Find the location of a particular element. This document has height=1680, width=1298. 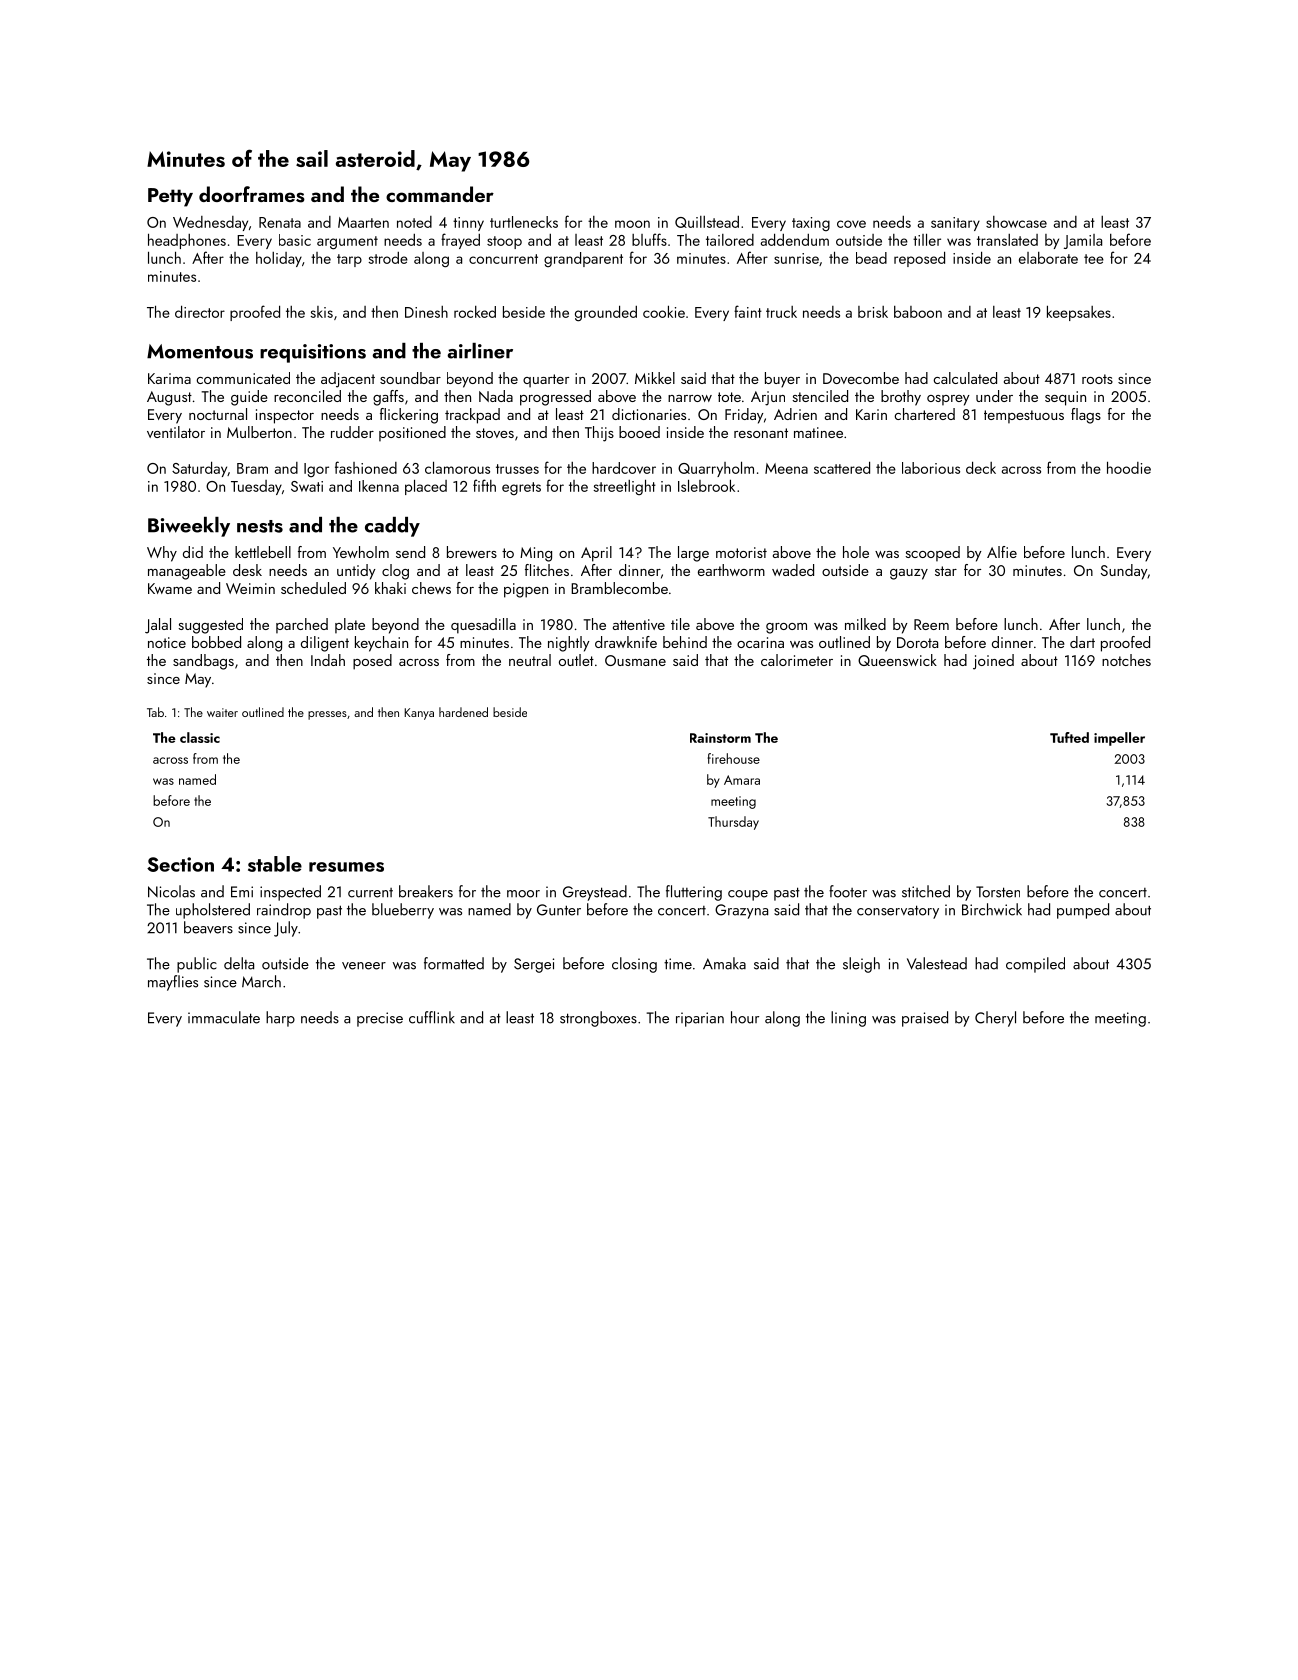

presses is located at coordinates (327, 715).
